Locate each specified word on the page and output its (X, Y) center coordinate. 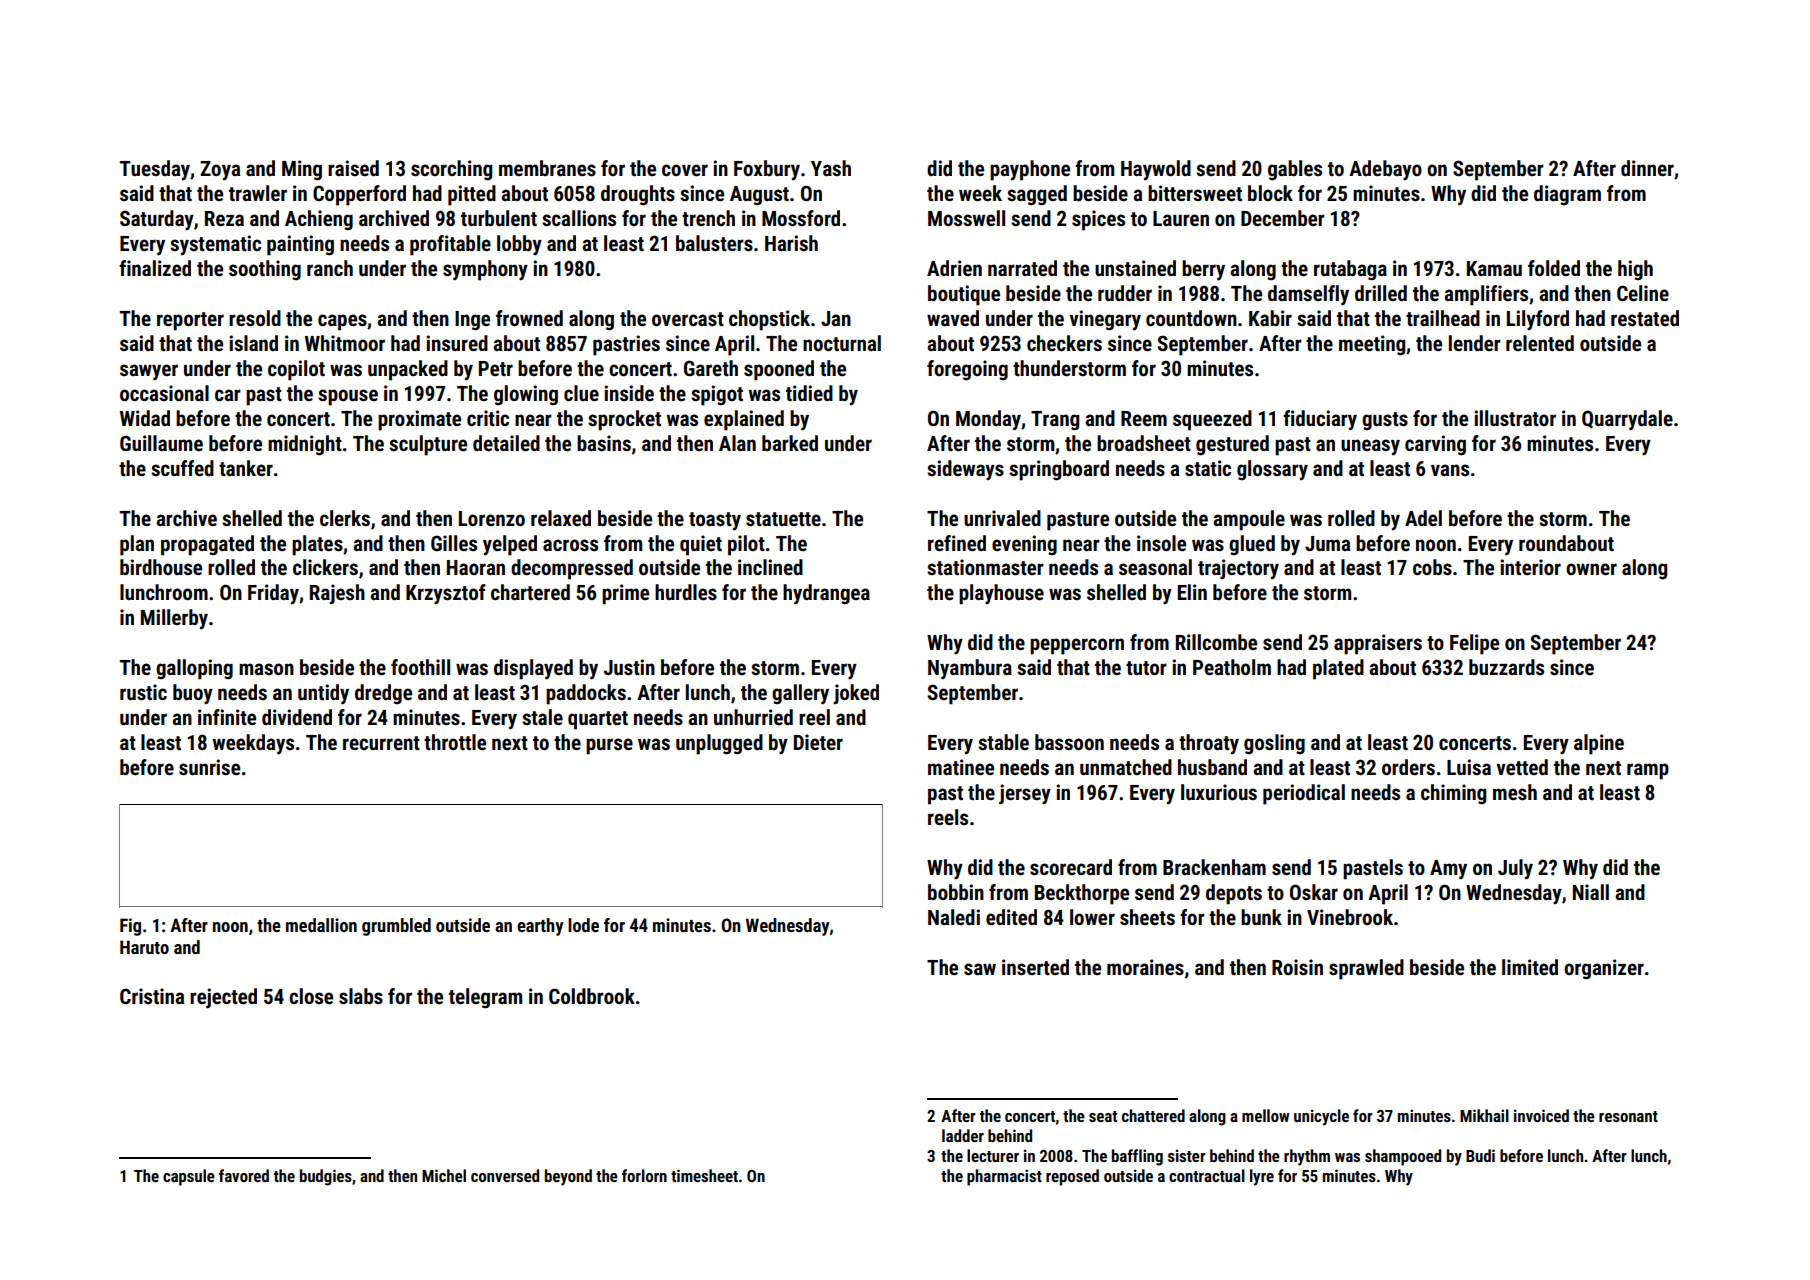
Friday (273, 594)
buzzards (1506, 667)
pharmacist (1004, 1177)
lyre (1262, 1177)
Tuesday (155, 170)
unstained (1135, 268)
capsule (189, 1177)
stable (1003, 742)
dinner (1647, 168)
